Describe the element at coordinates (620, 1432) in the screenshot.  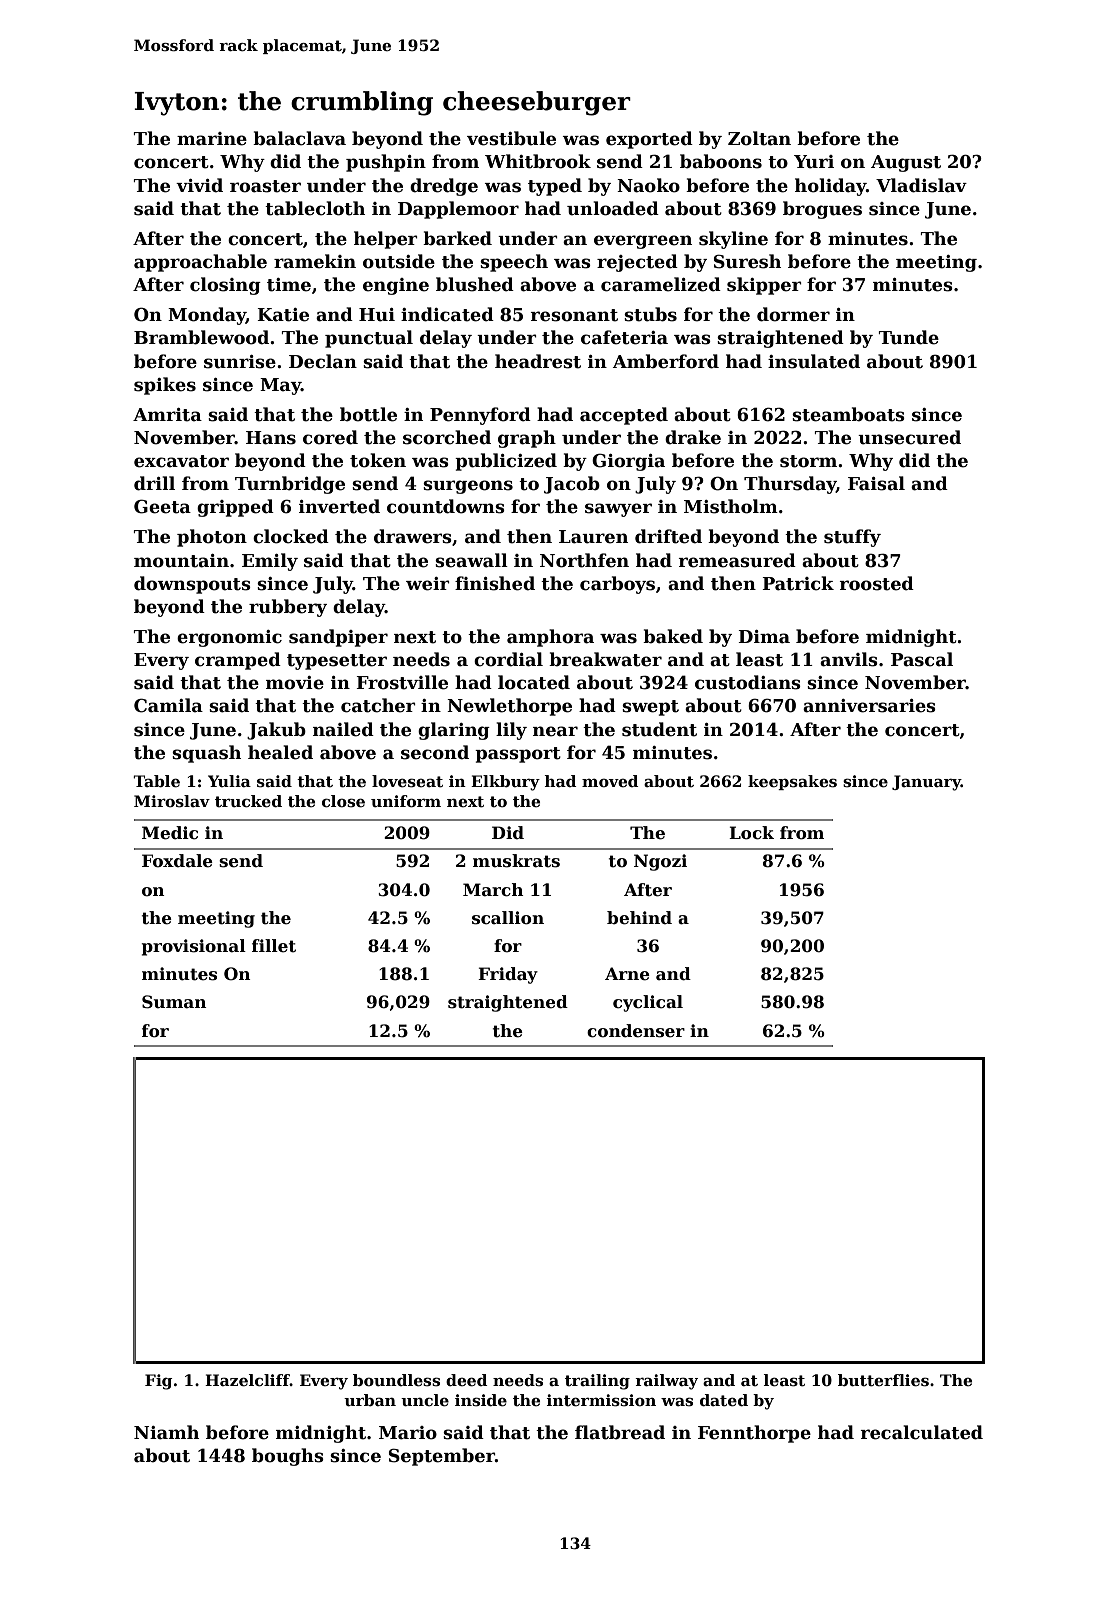
I see `flatbread` at that location.
